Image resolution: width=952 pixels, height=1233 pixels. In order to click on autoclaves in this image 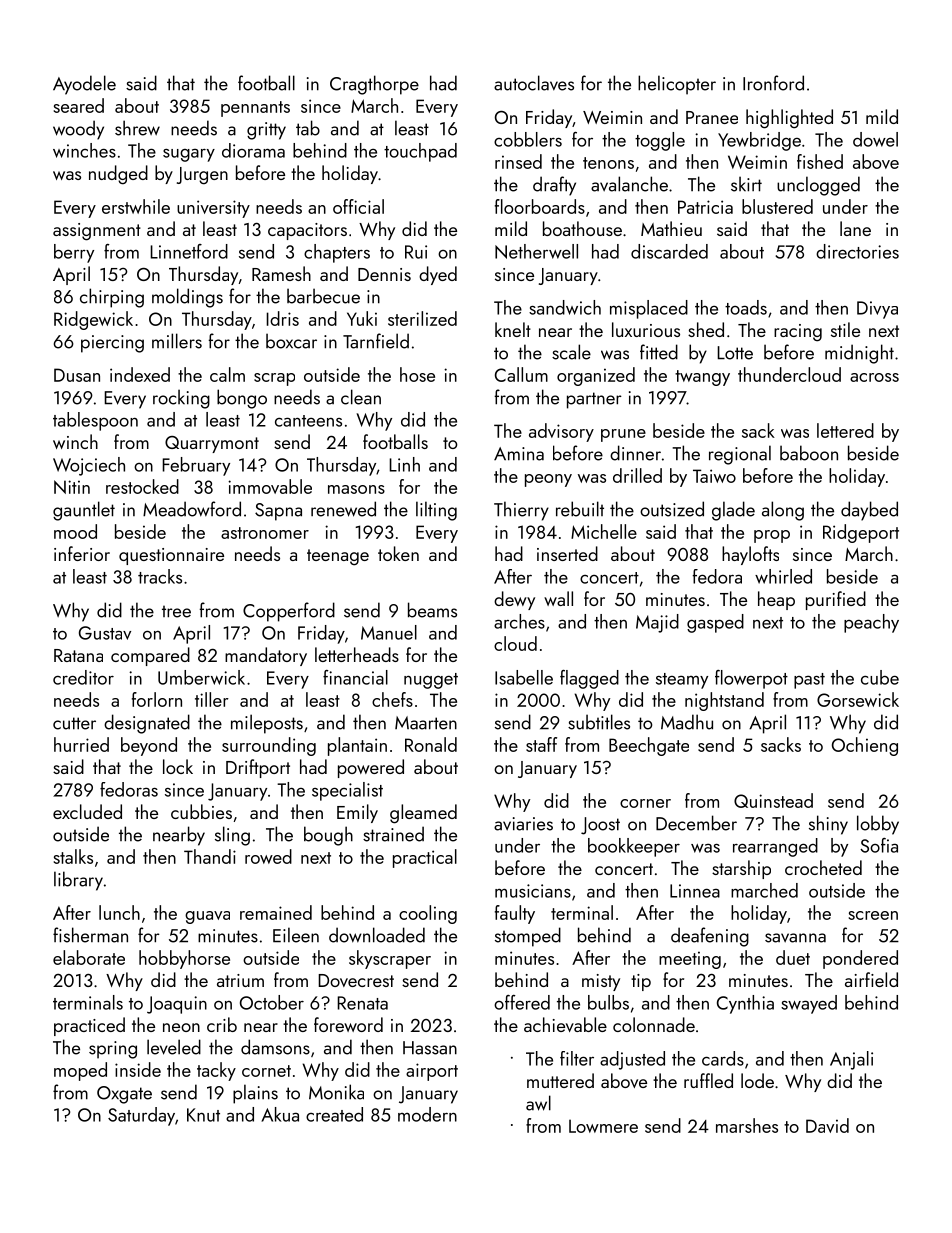, I will do `click(534, 83)`.
